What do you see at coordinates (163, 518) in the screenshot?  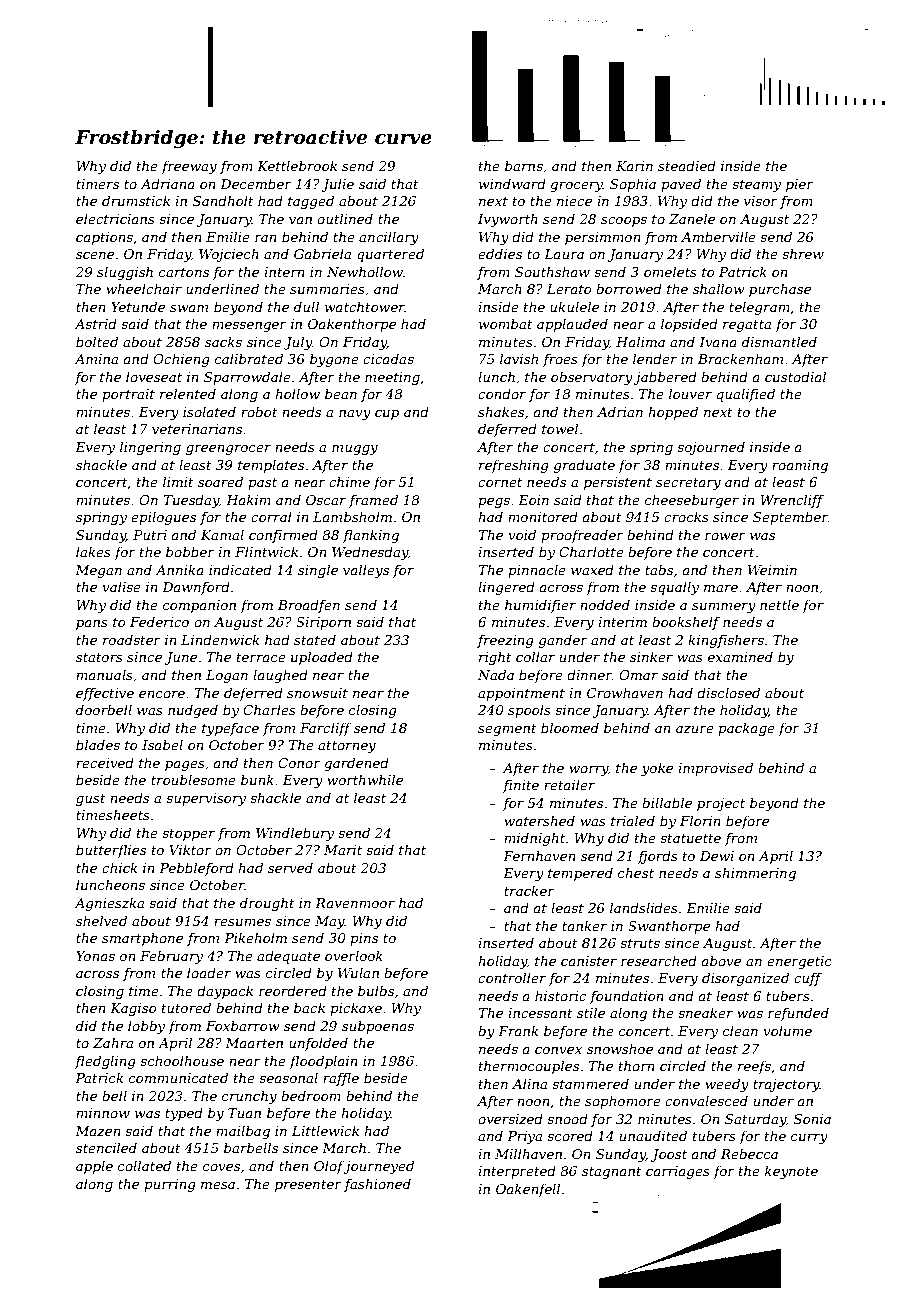 I see `epilogues` at bounding box center [163, 518].
